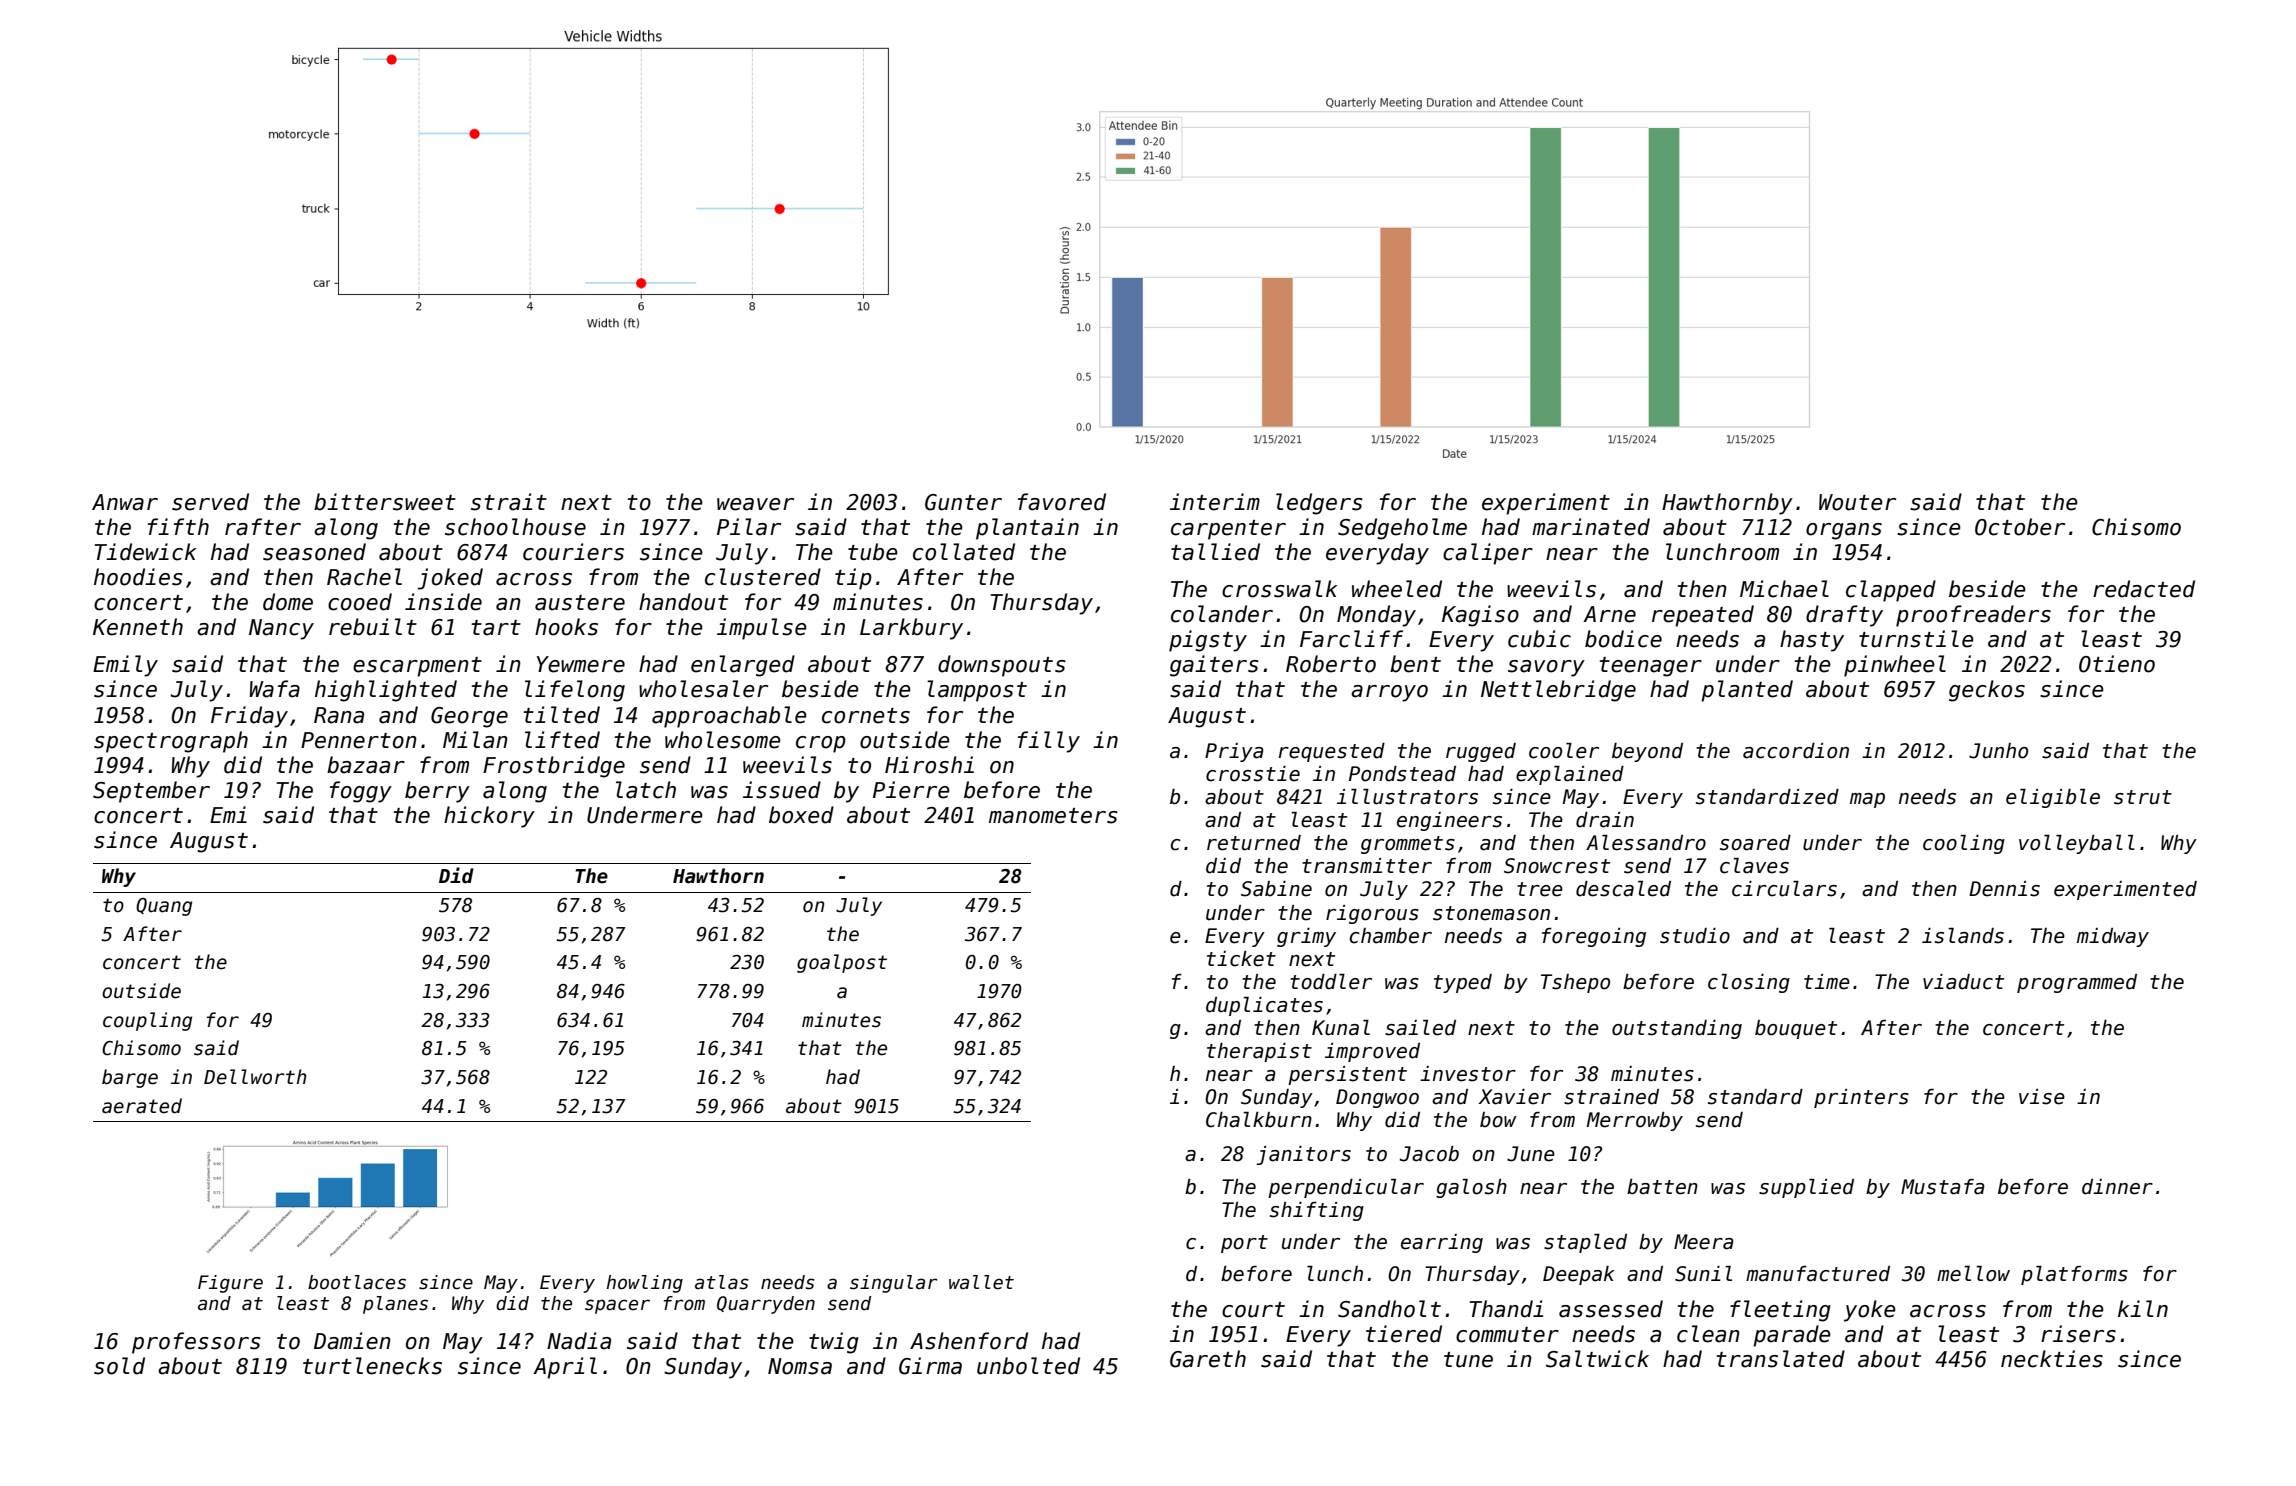  Describe the element at coordinates (357, 1282) in the image. I see `bootlaces` at that location.
